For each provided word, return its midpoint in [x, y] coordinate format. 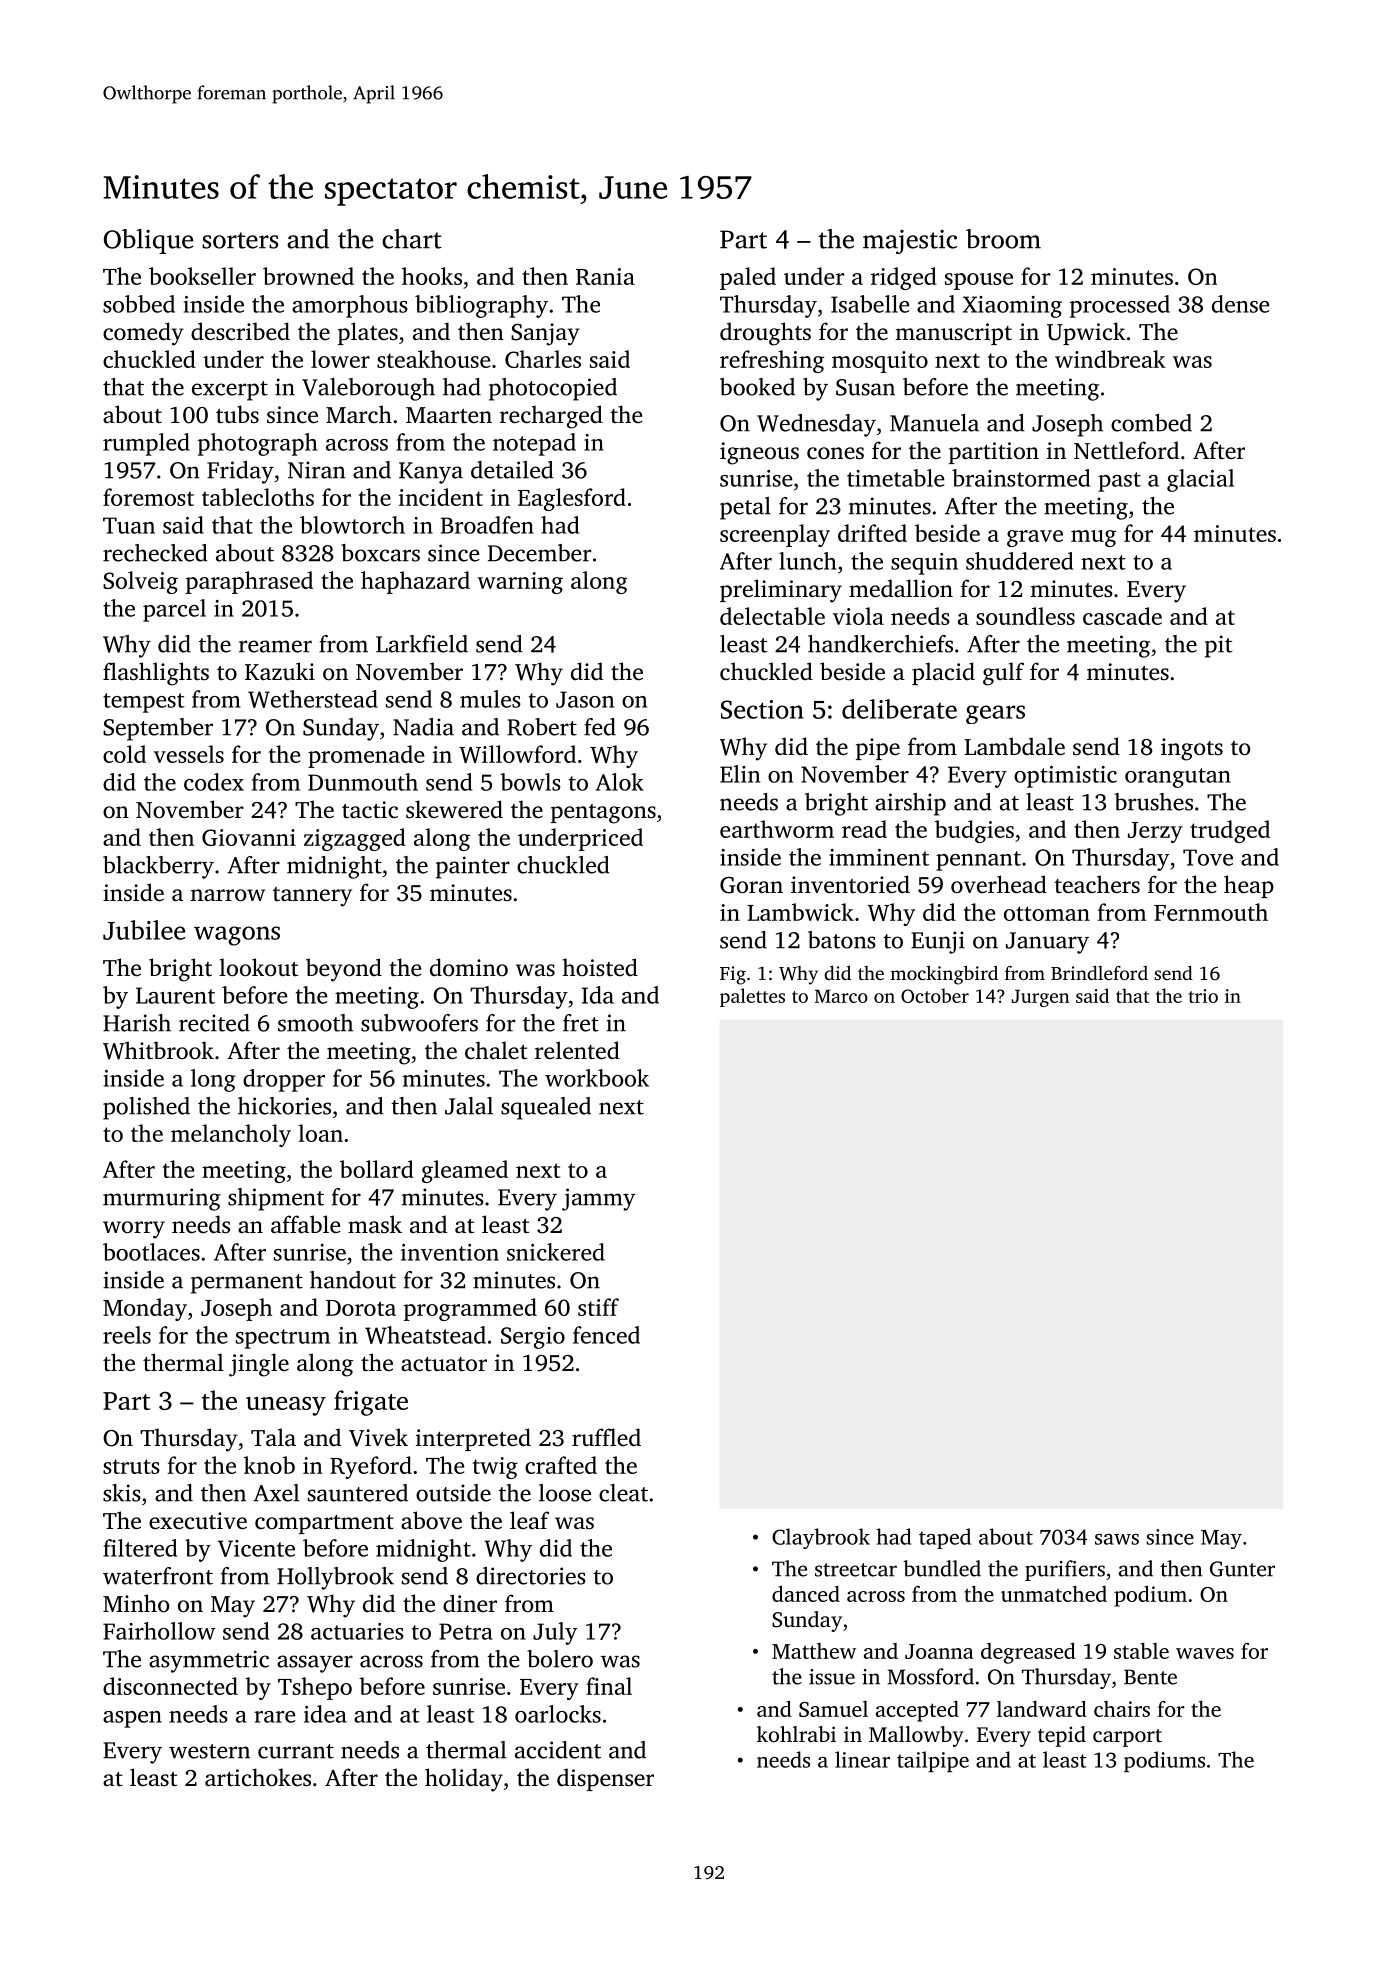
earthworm [777, 829]
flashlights [156, 674]
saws [1117, 1539]
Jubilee [144, 930]
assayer [315, 1664]
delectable [772, 616]
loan [320, 1133]
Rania [605, 276]
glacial [1200, 480]
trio [1203, 996]
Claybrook [821, 1538]
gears [995, 714]
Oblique [148, 241]
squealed [546, 1108]
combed [1151, 423]
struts [131, 1466]
